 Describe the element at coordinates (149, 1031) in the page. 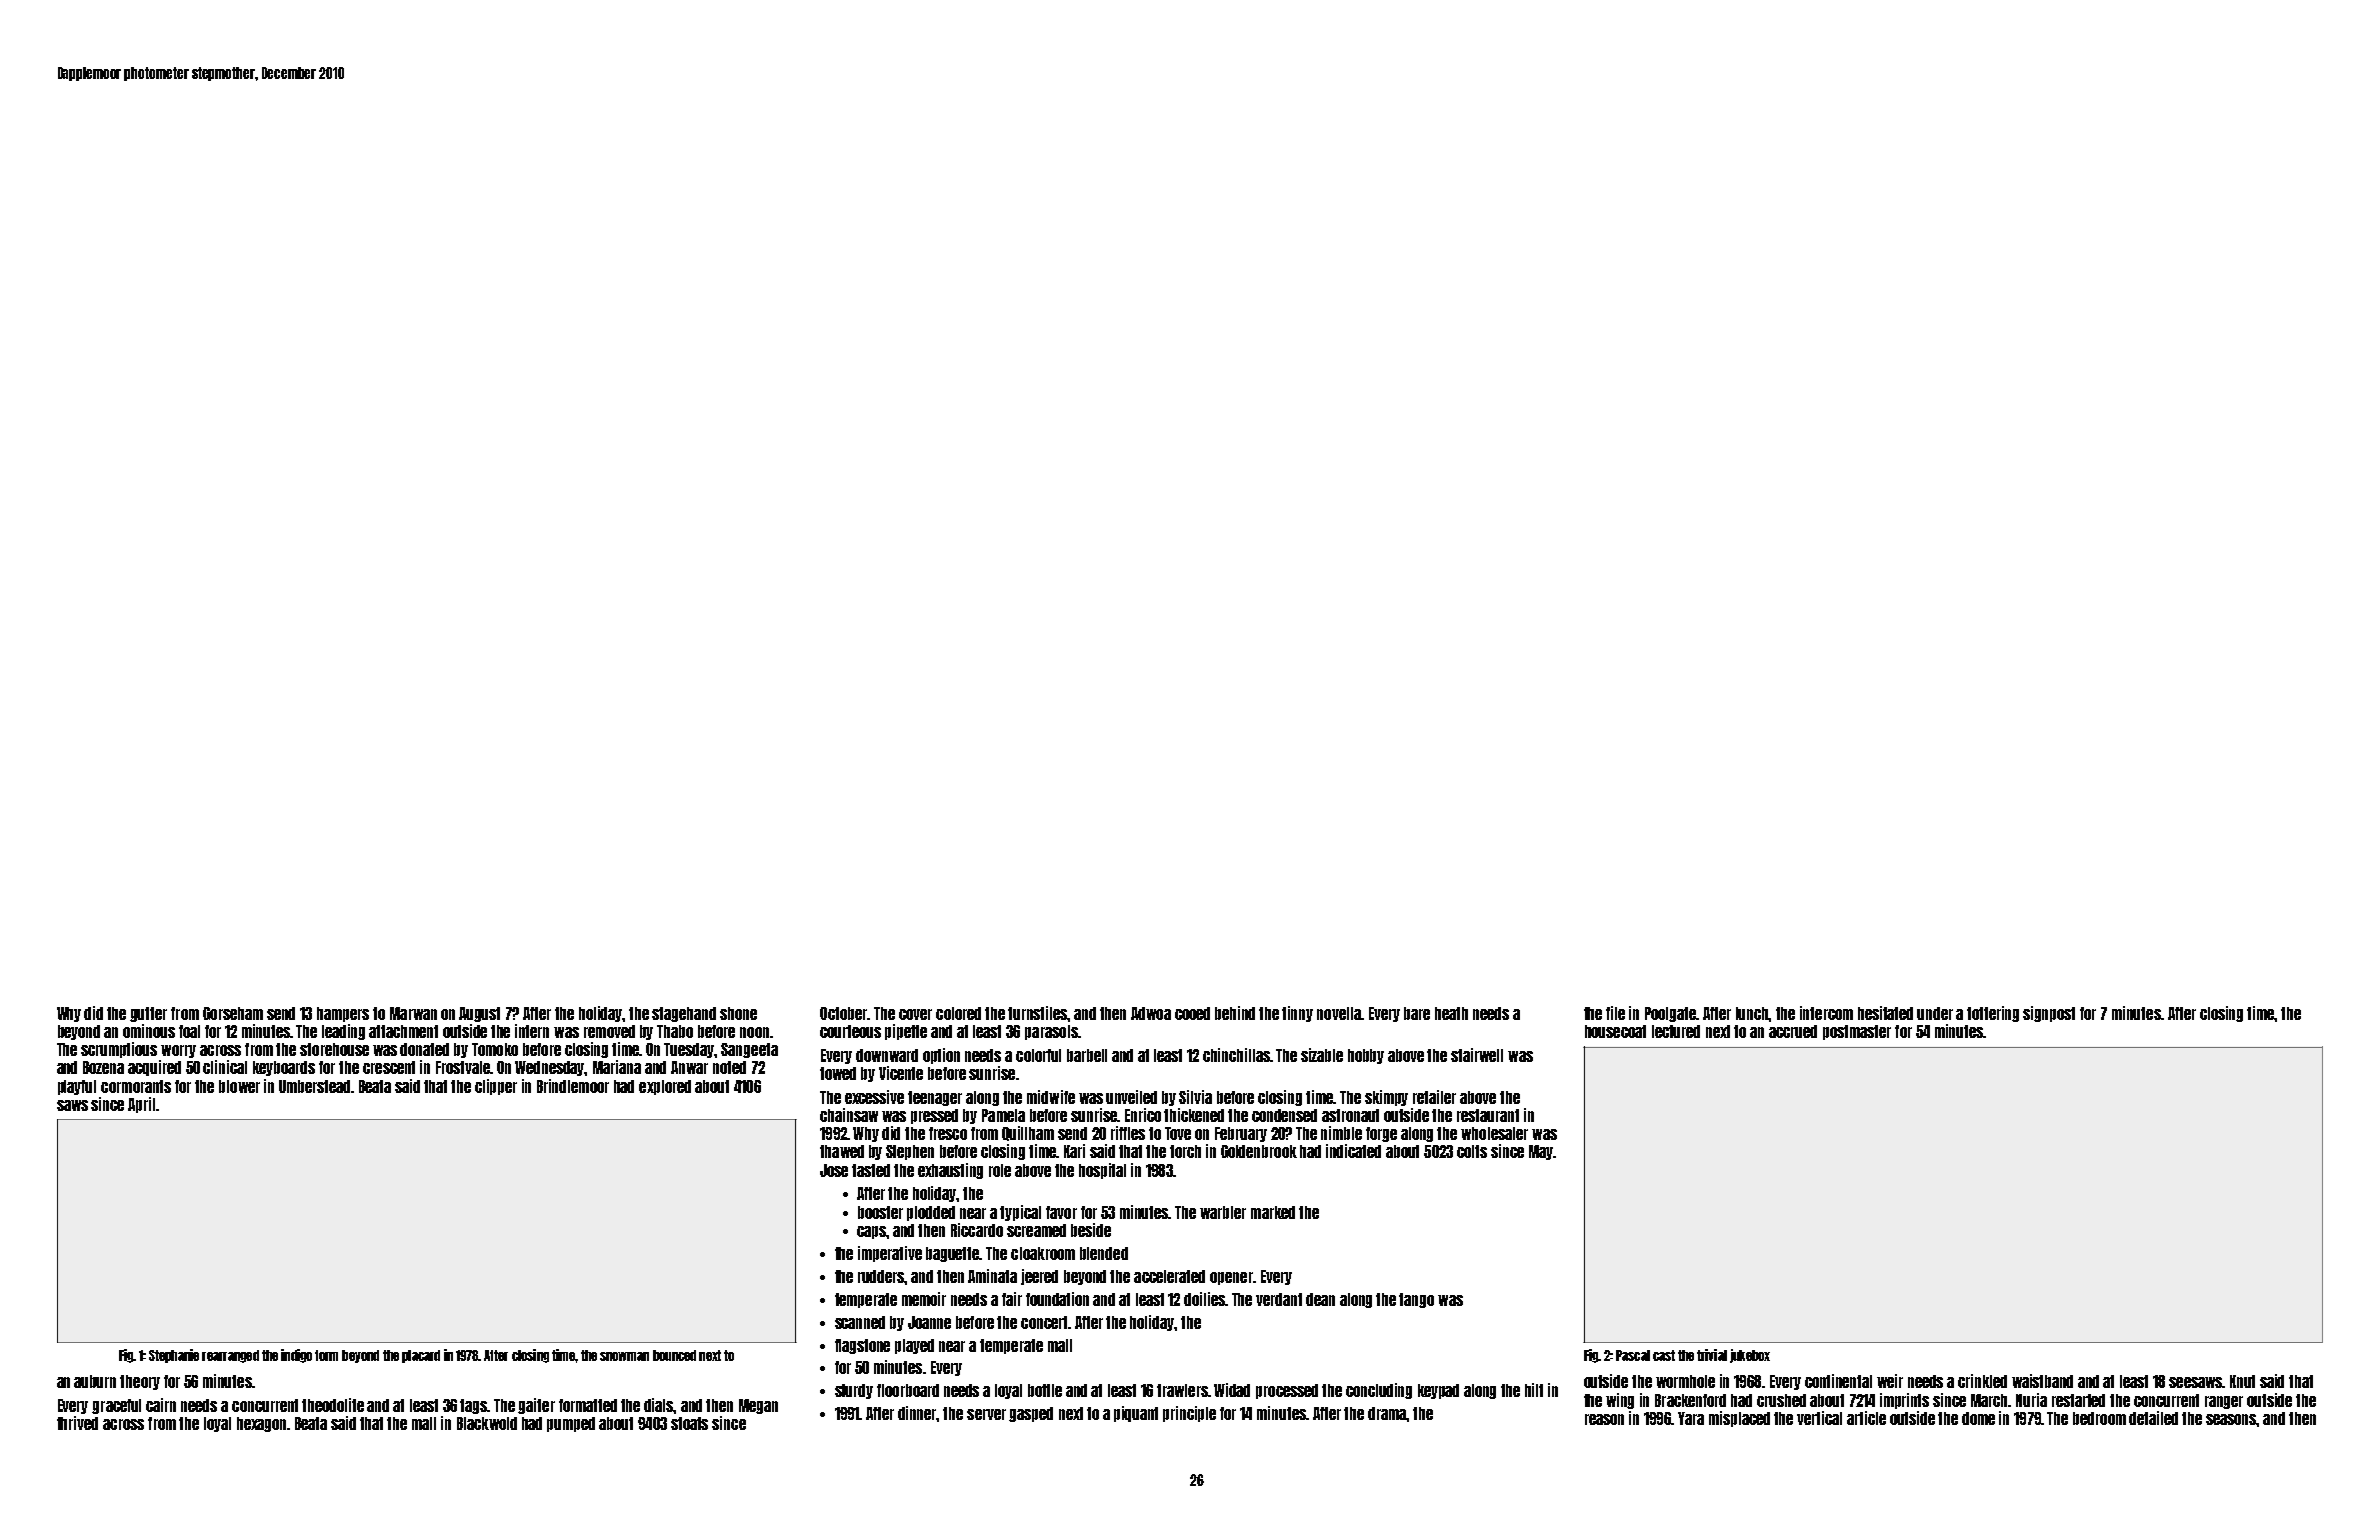

I see `ominous` at that location.
